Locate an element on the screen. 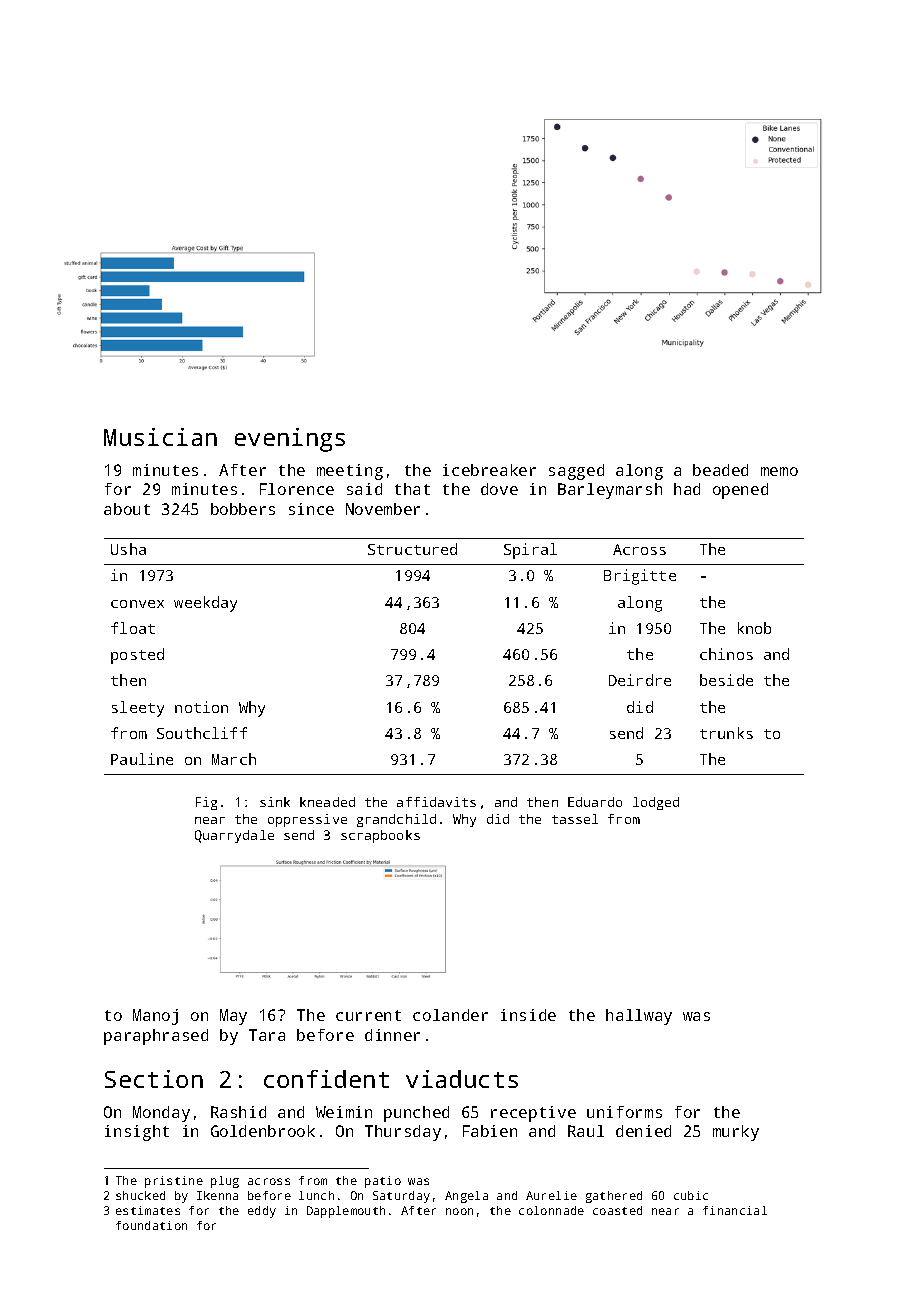 The image size is (908, 1316). financial is located at coordinates (735, 1210).
